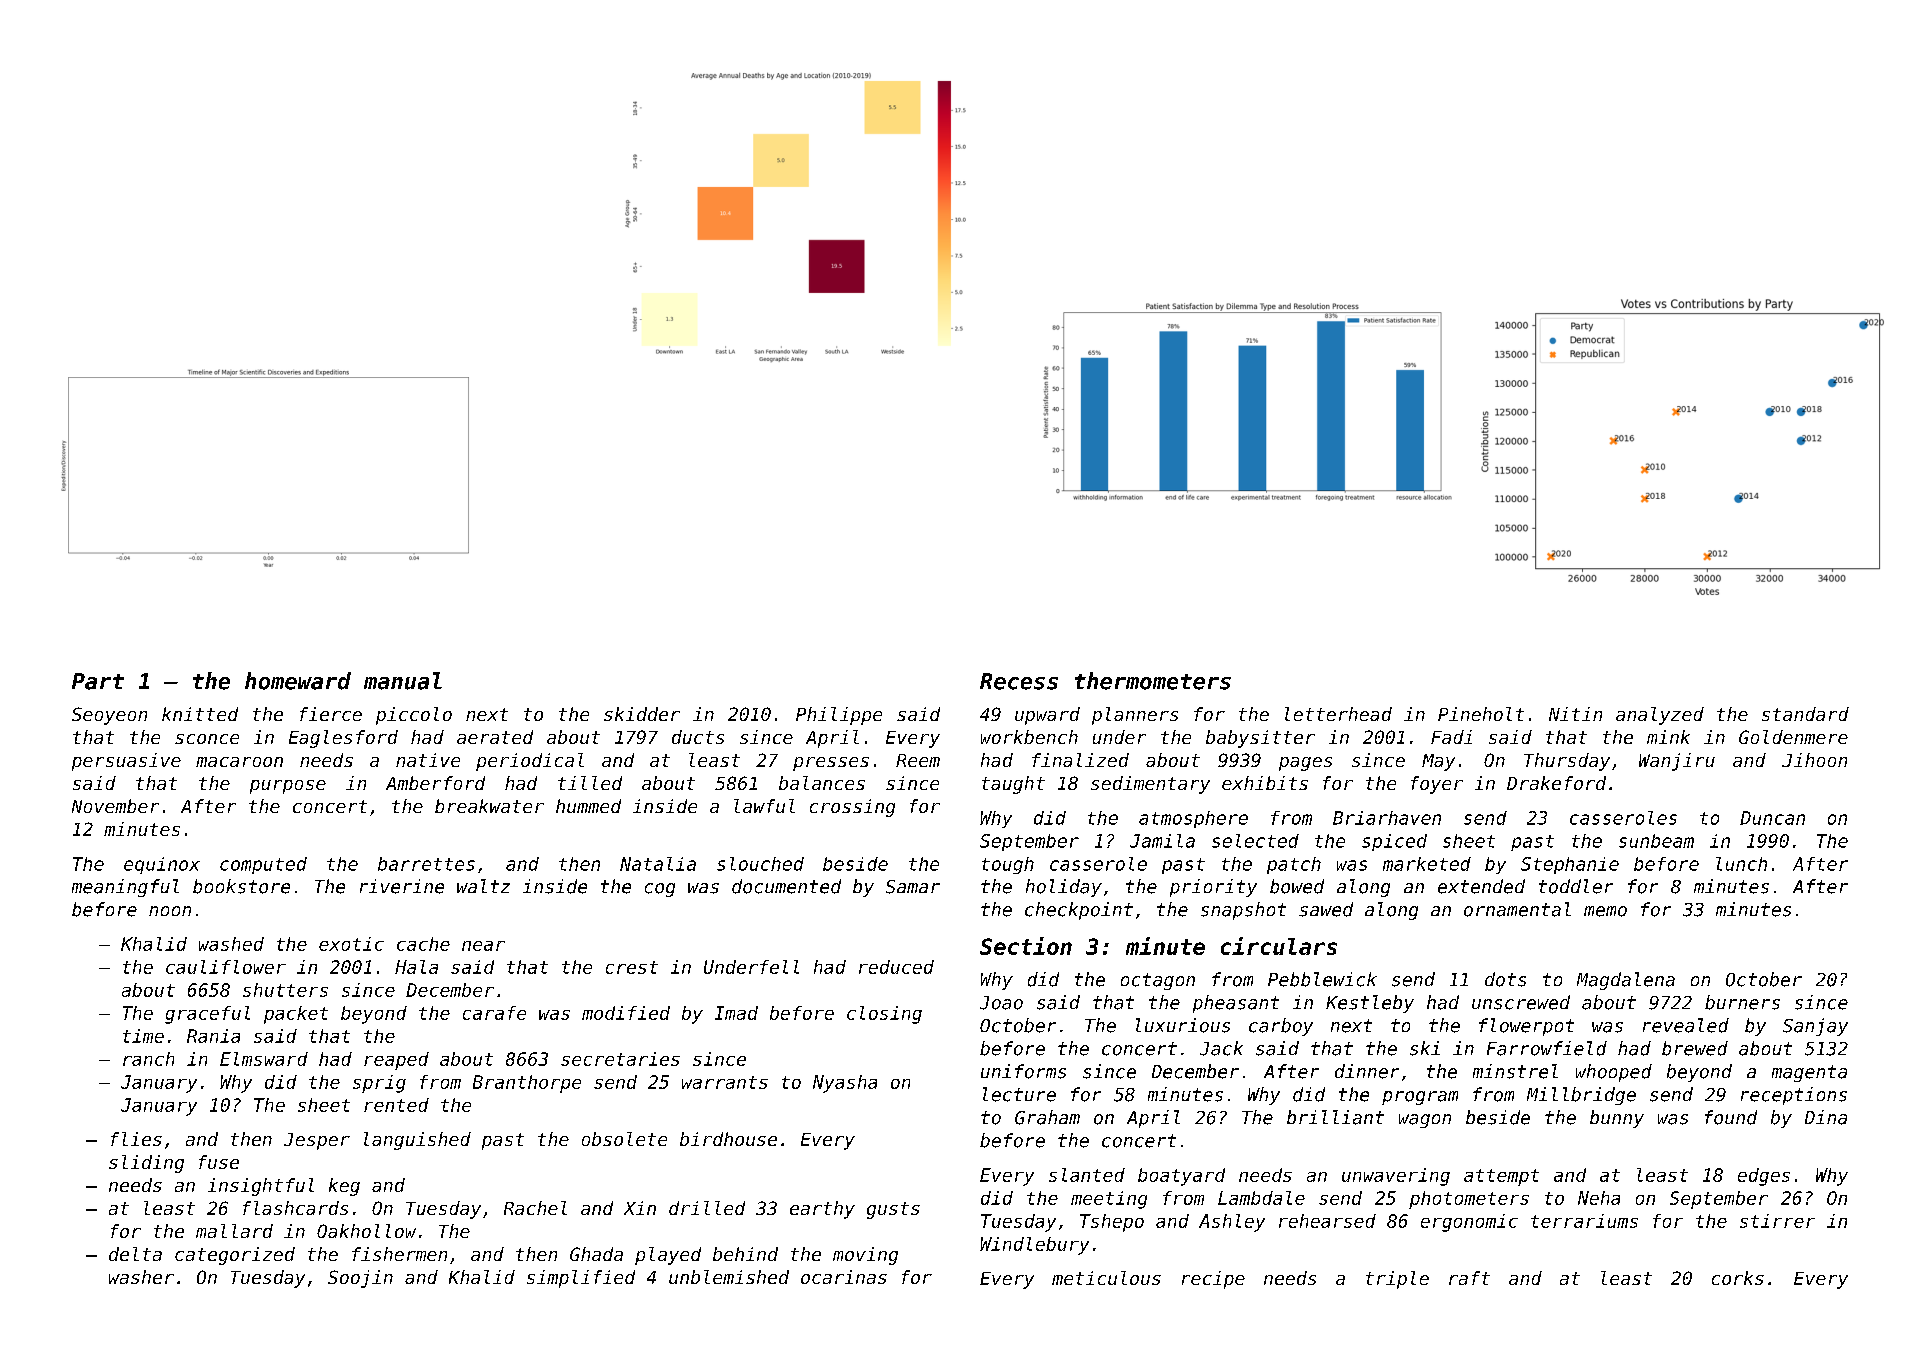 The image size is (1920, 1357). Describe the element at coordinates (239, 762) in the image. I see `macaroon` at that location.
